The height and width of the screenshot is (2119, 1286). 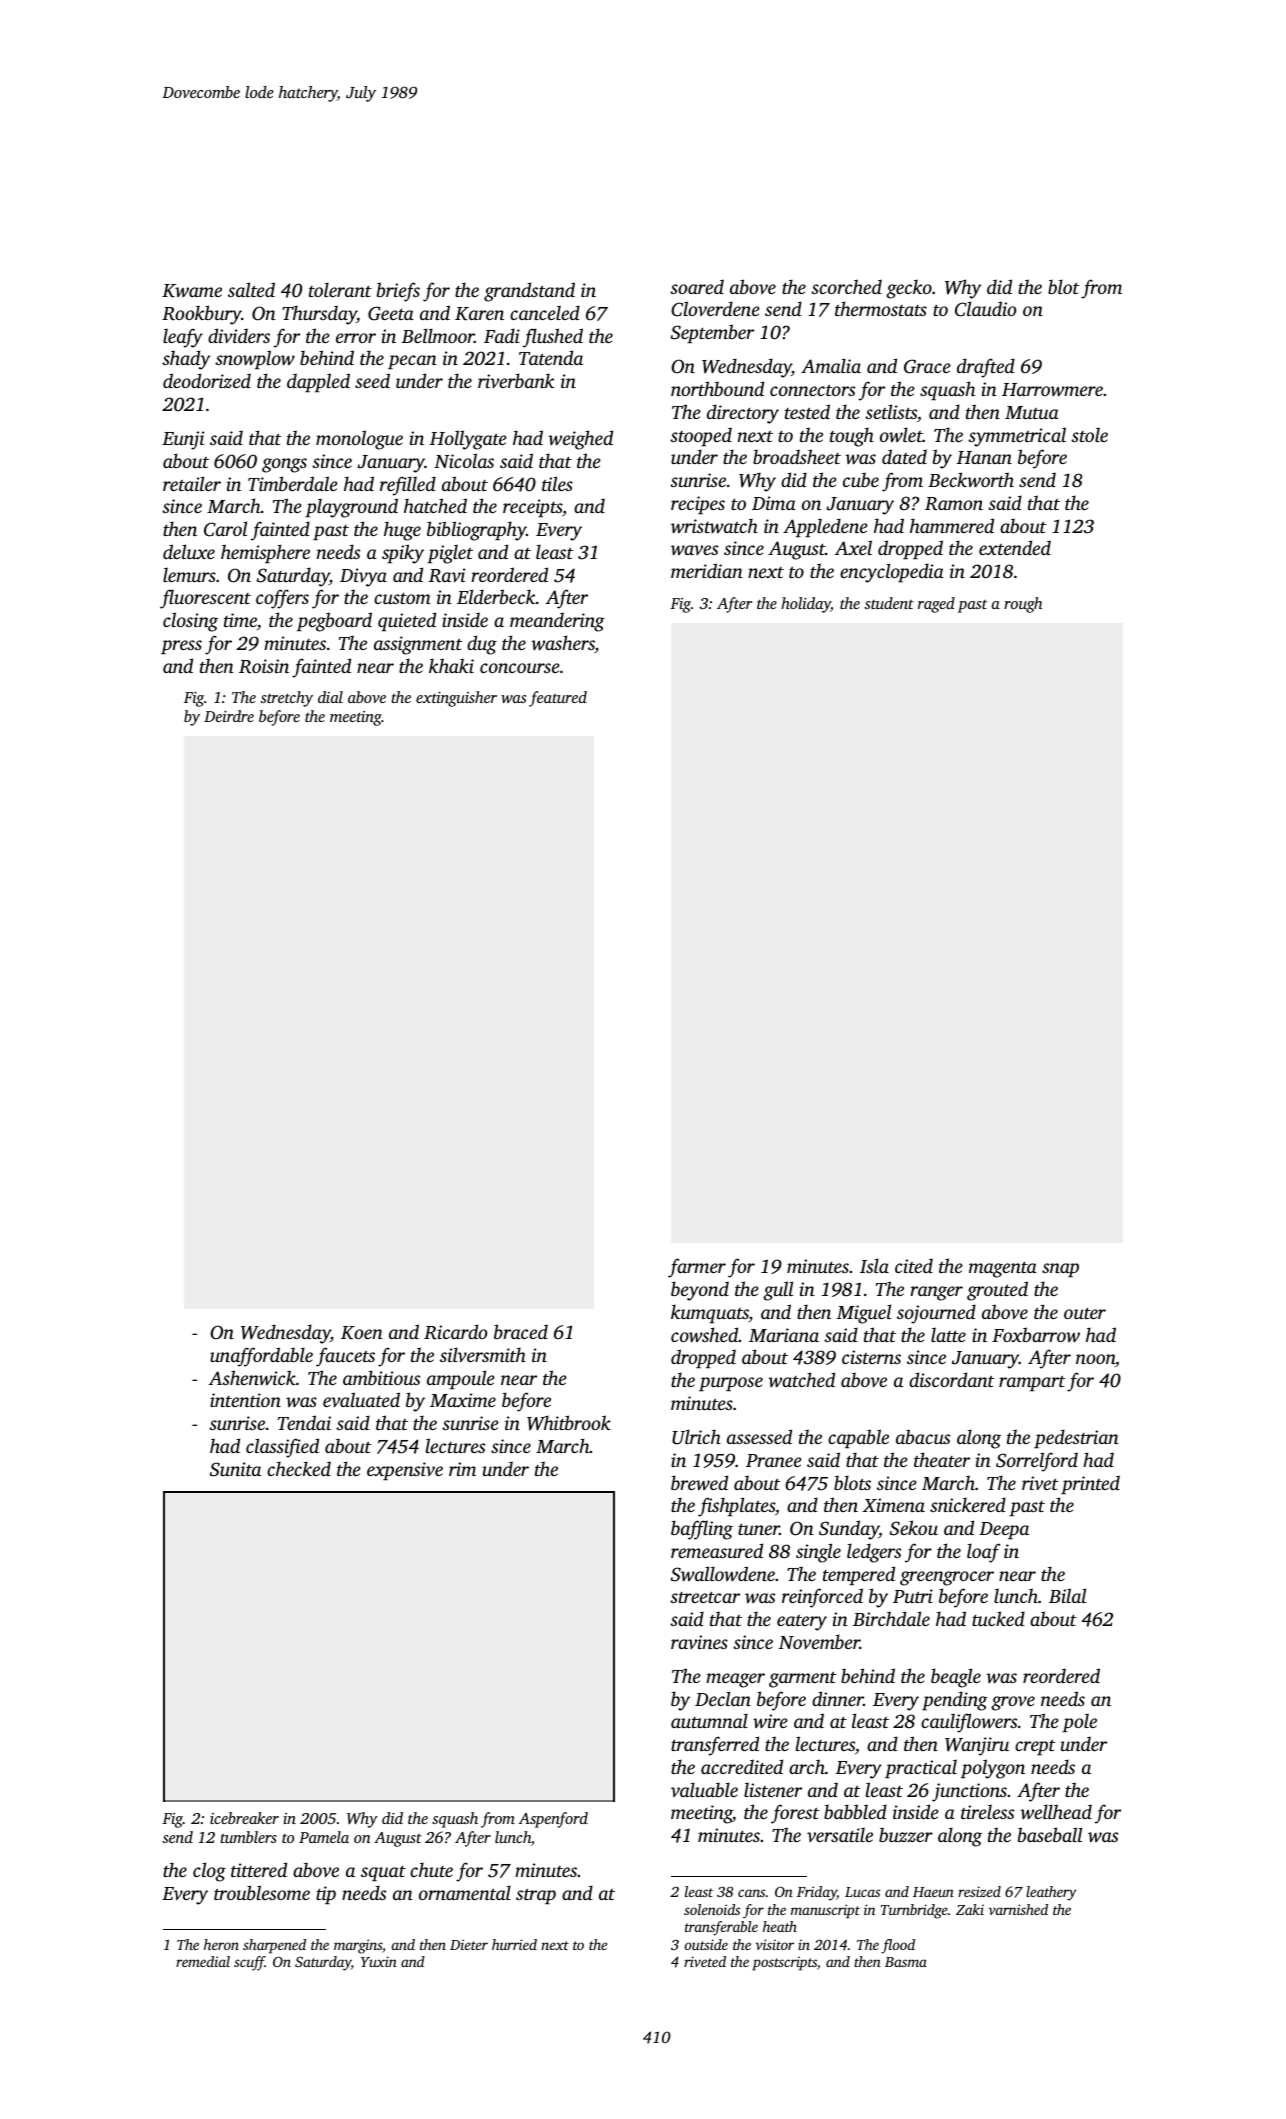 What do you see at coordinates (362, 1333) in the screenshot?
I see `Koen` at bounding box center [362, 1333].
